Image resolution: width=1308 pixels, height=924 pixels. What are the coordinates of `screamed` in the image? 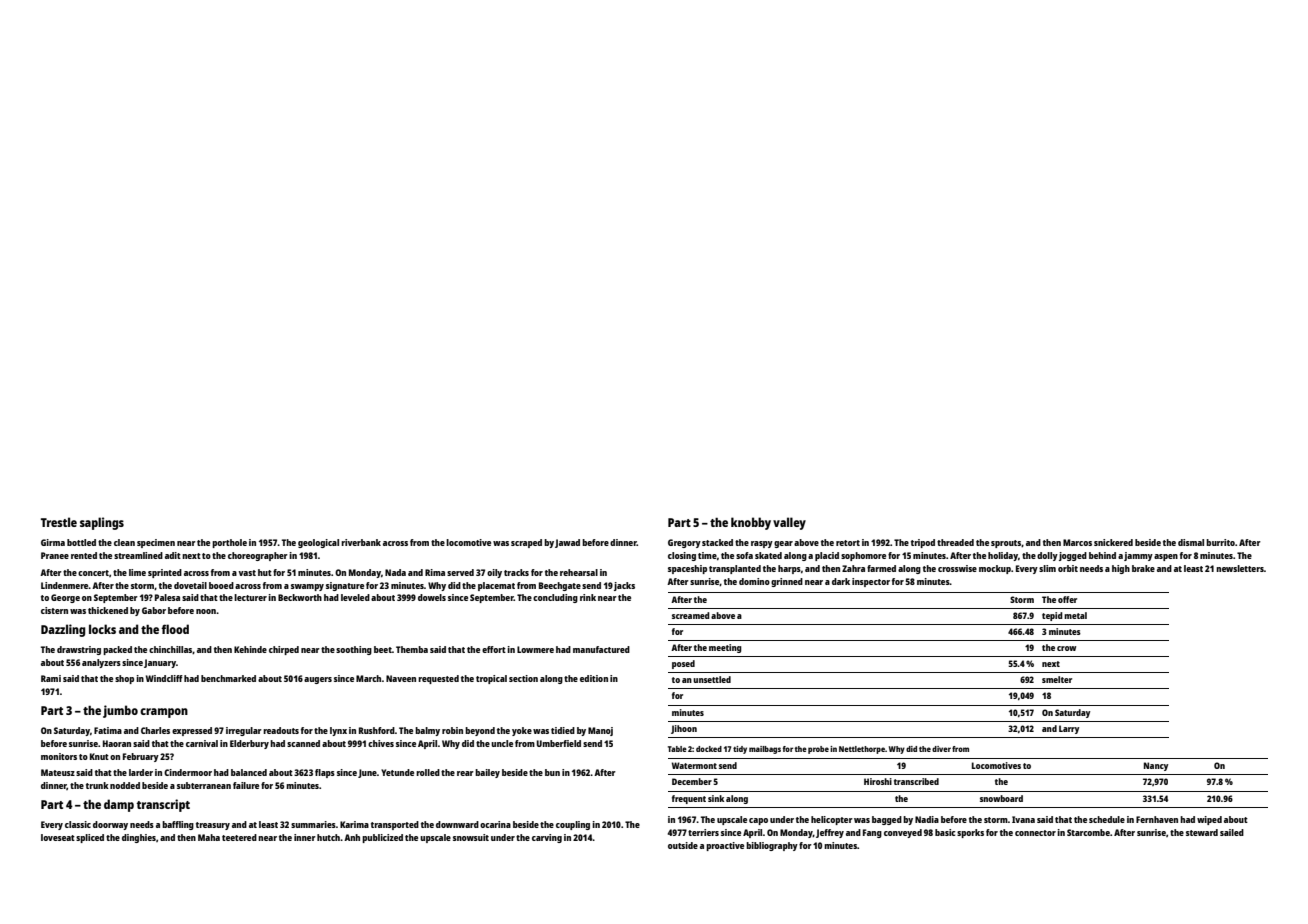 It's located at (691, 615).
